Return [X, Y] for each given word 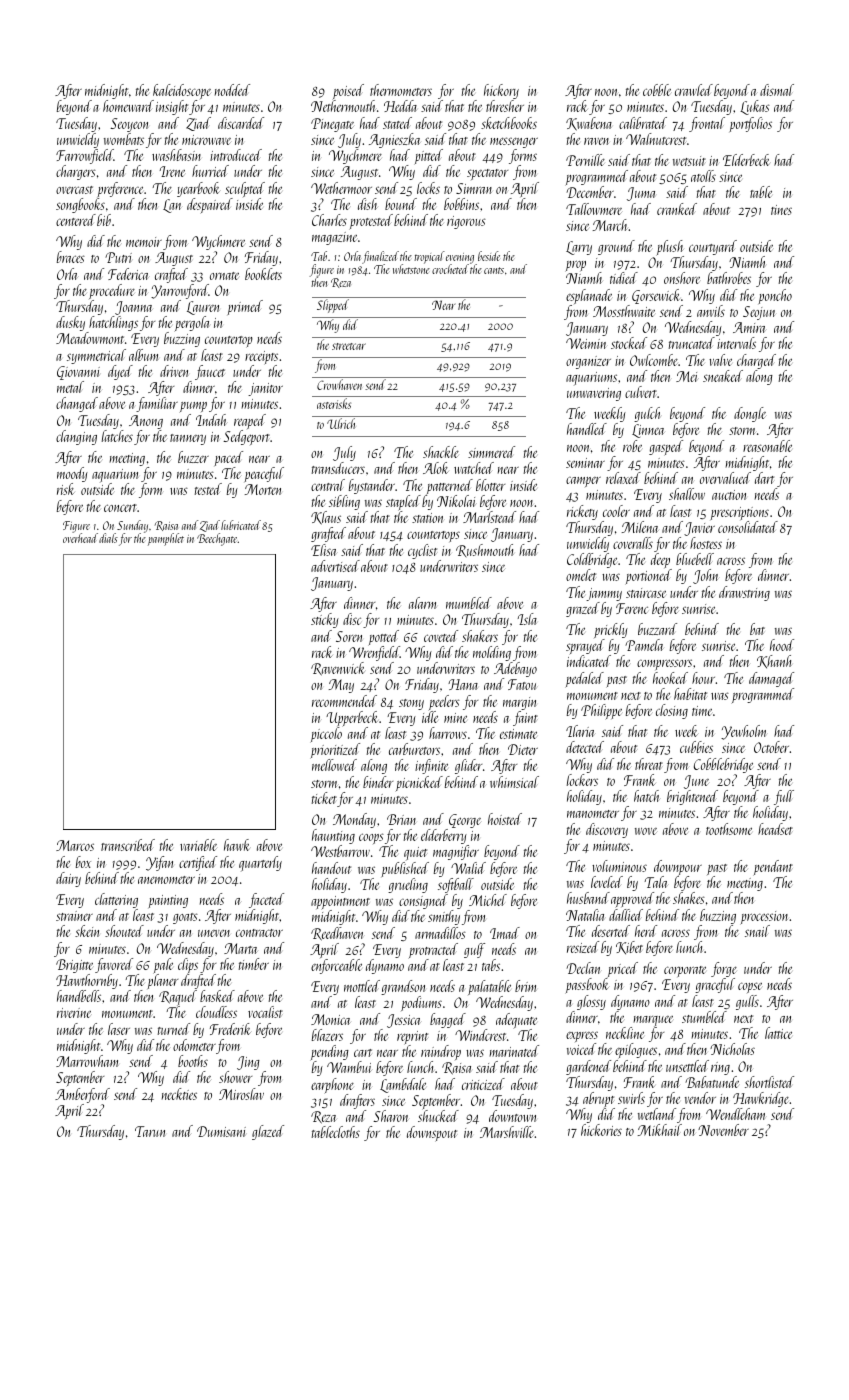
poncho [775, 296]
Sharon [390, 1116]
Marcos [75, 845]
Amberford [82, 1095]
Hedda [400, 106]
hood [782, 645]
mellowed [333, 765]
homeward [128, 106]
